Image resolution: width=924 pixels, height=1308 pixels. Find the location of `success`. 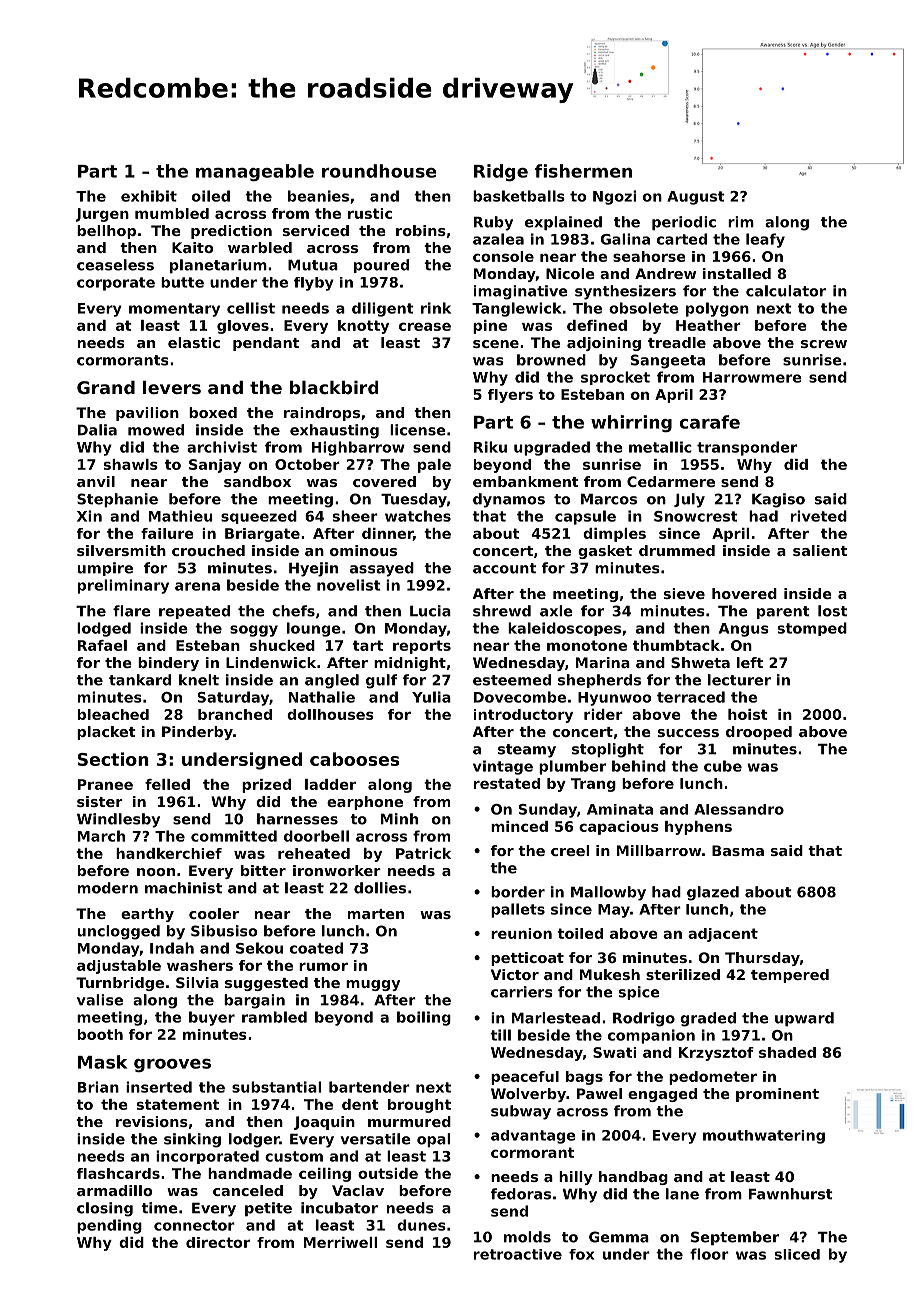

success is located at coordinates (688, 733).
